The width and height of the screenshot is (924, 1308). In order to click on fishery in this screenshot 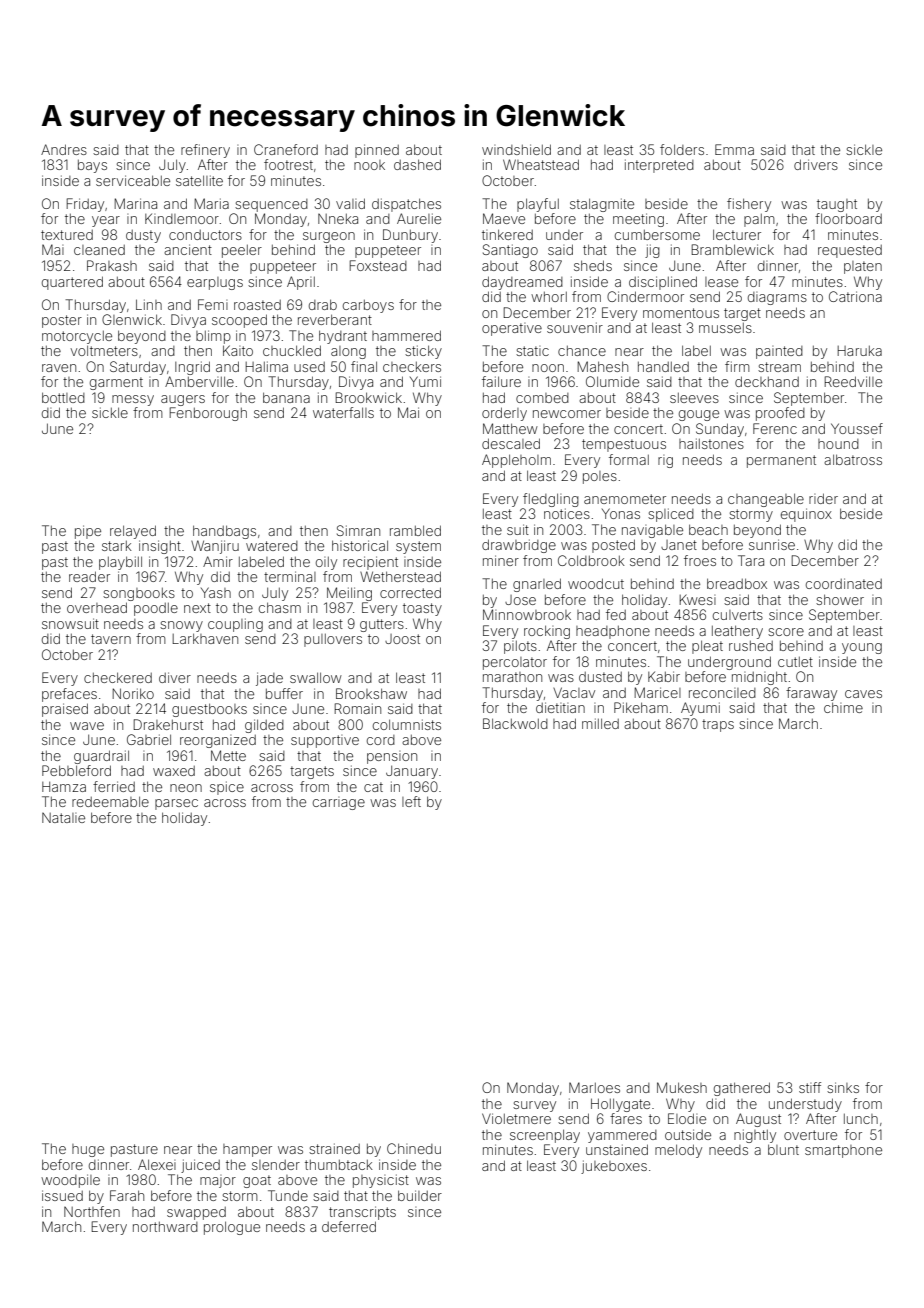, I will do `click(749, 205)`.
